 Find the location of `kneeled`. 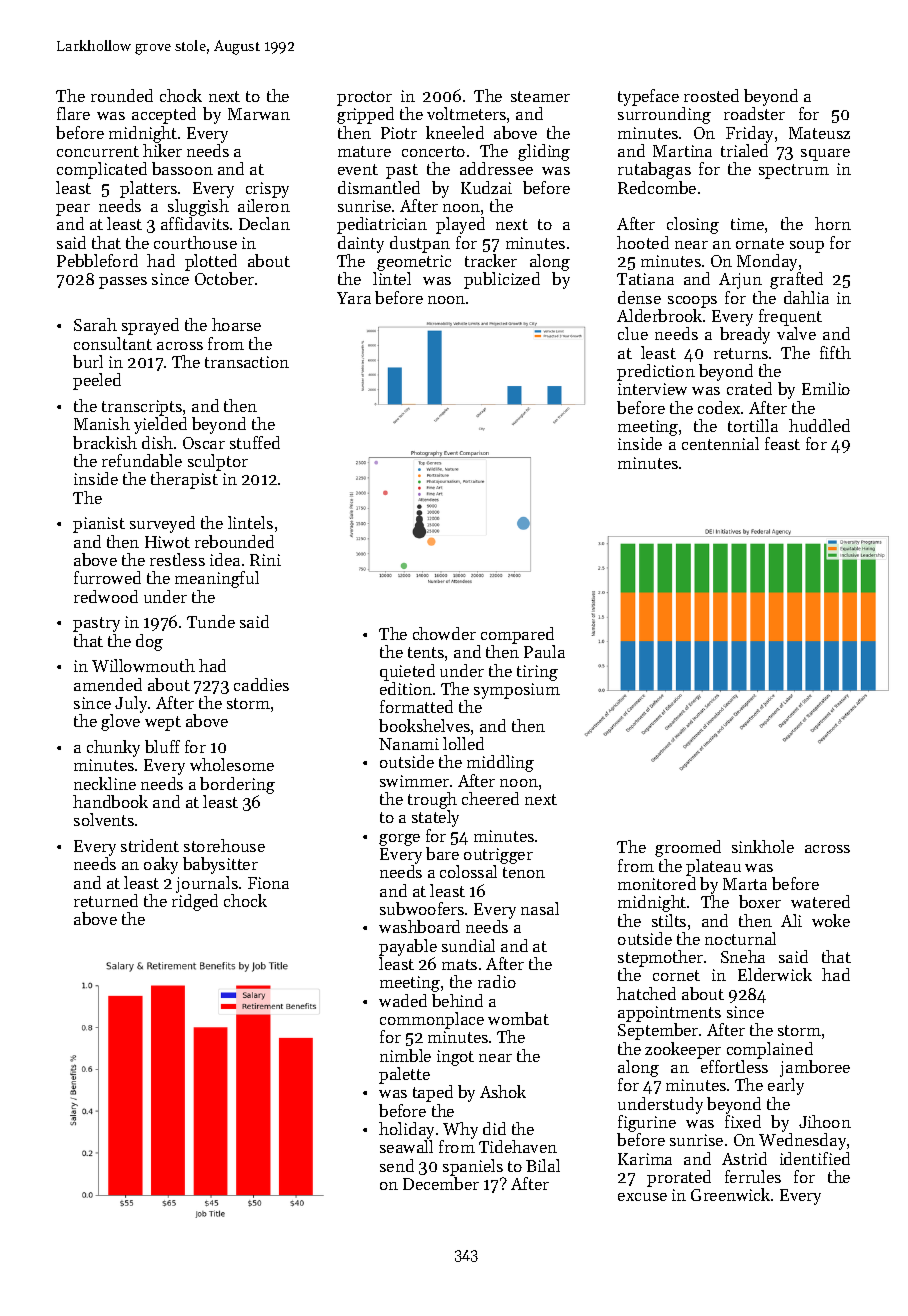

kneeled is located at coordinates (455, 132).
